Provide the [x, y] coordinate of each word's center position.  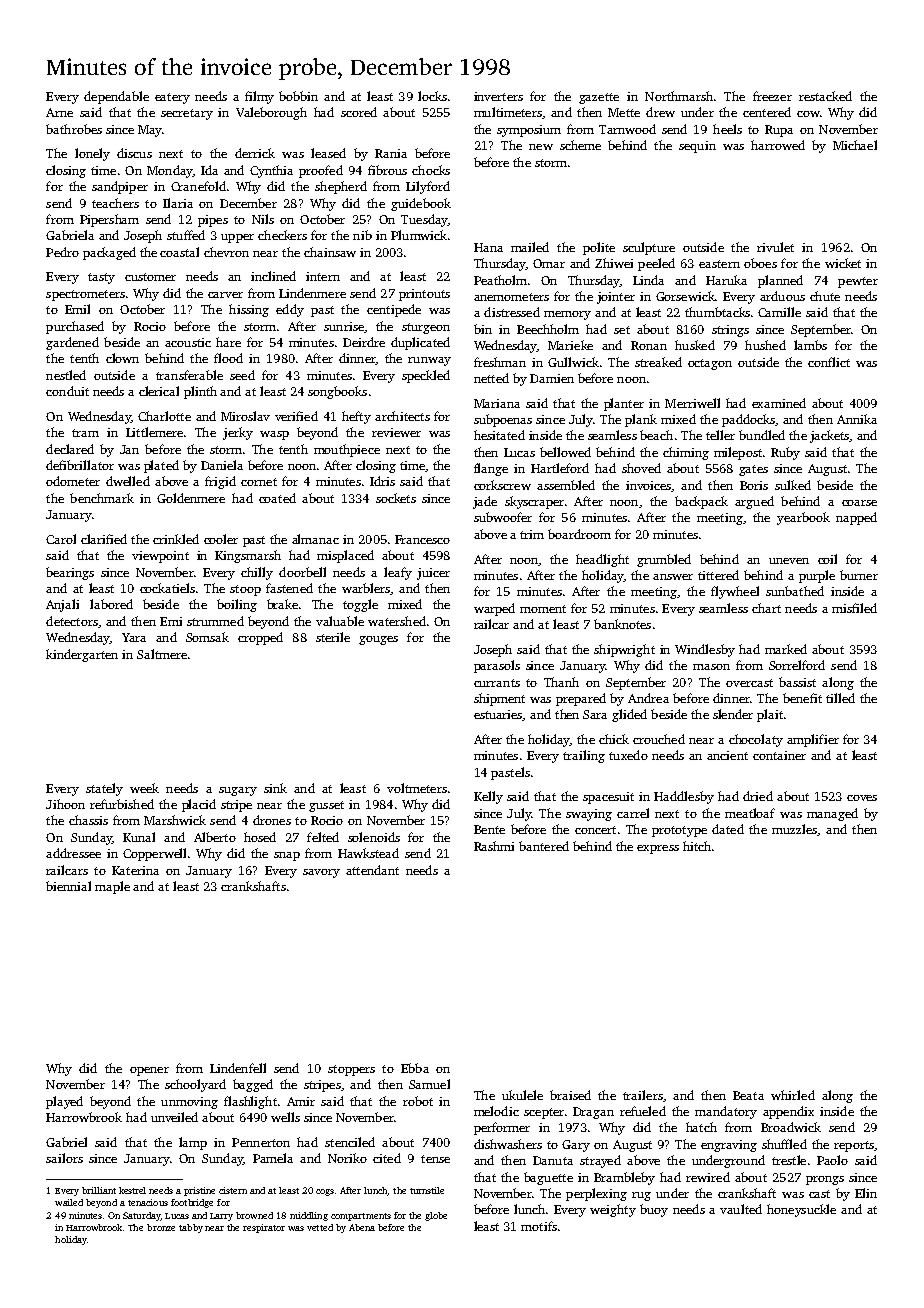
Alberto [215, 837]
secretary [187, 114]
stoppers [351, 1070]
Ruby [785, 453]
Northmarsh [679, 96]
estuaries [498, 715]
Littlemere [154, 432]
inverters [498, 96]
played [64, 1102]
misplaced [345, 556]
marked [786, 649]
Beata [748, 1095]
